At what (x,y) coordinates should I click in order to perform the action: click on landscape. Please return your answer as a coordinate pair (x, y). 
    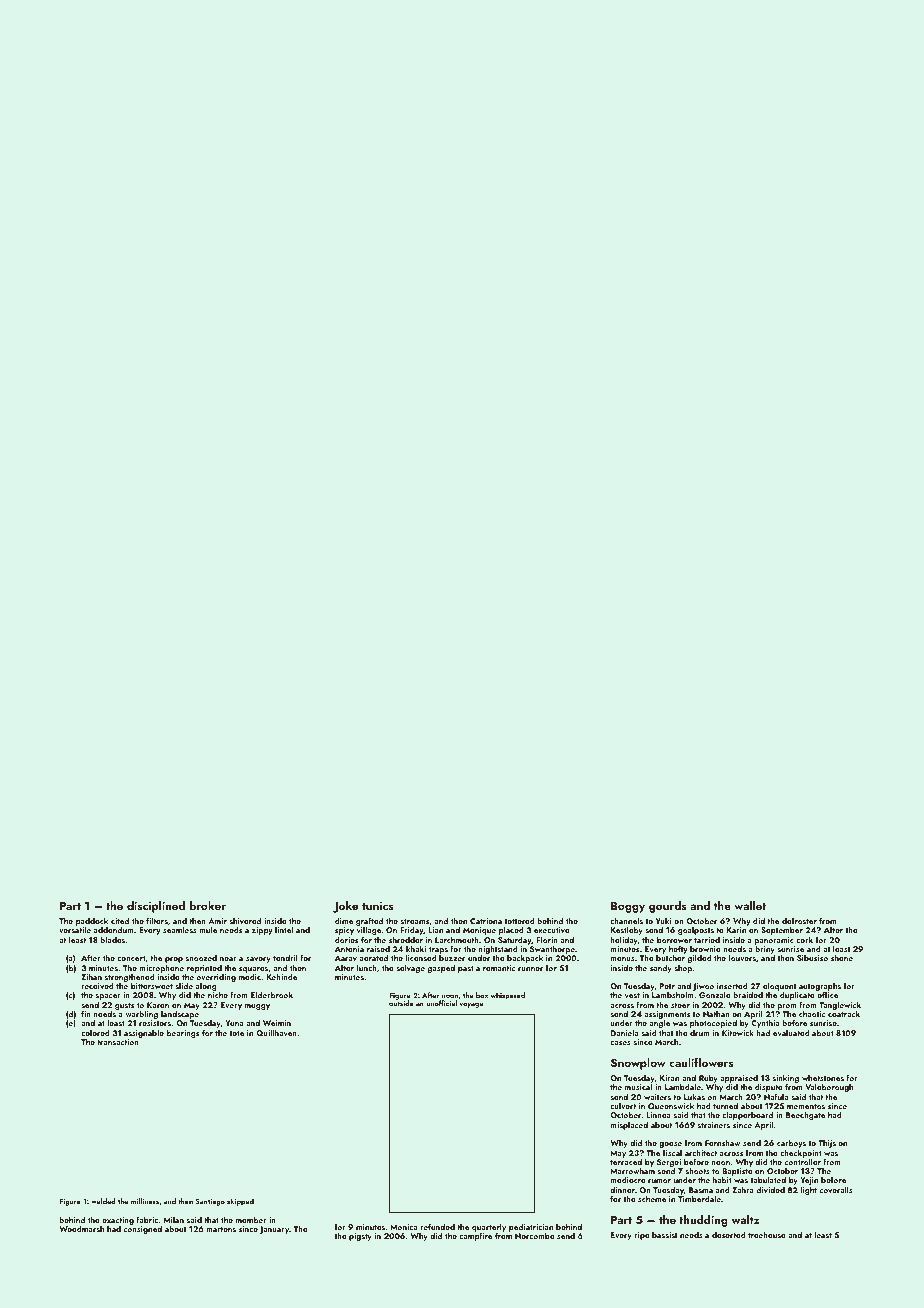
    Looking at the image, I should click on (180, 1015).
